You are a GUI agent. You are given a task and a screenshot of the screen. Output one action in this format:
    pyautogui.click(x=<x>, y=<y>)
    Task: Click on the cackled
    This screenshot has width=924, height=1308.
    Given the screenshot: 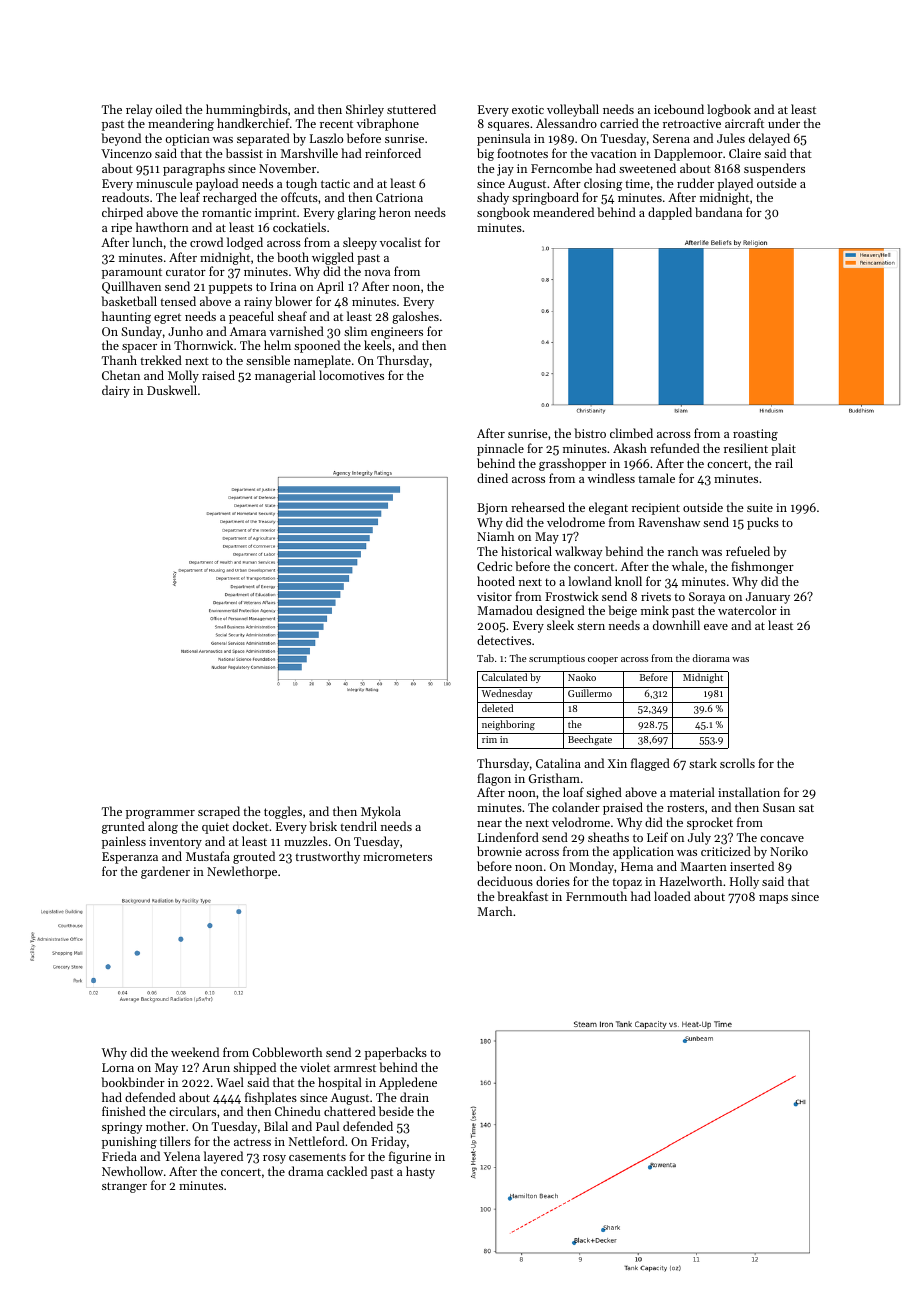 What is the action you would take?
    pyautogui.click(x=347, y=1171)
